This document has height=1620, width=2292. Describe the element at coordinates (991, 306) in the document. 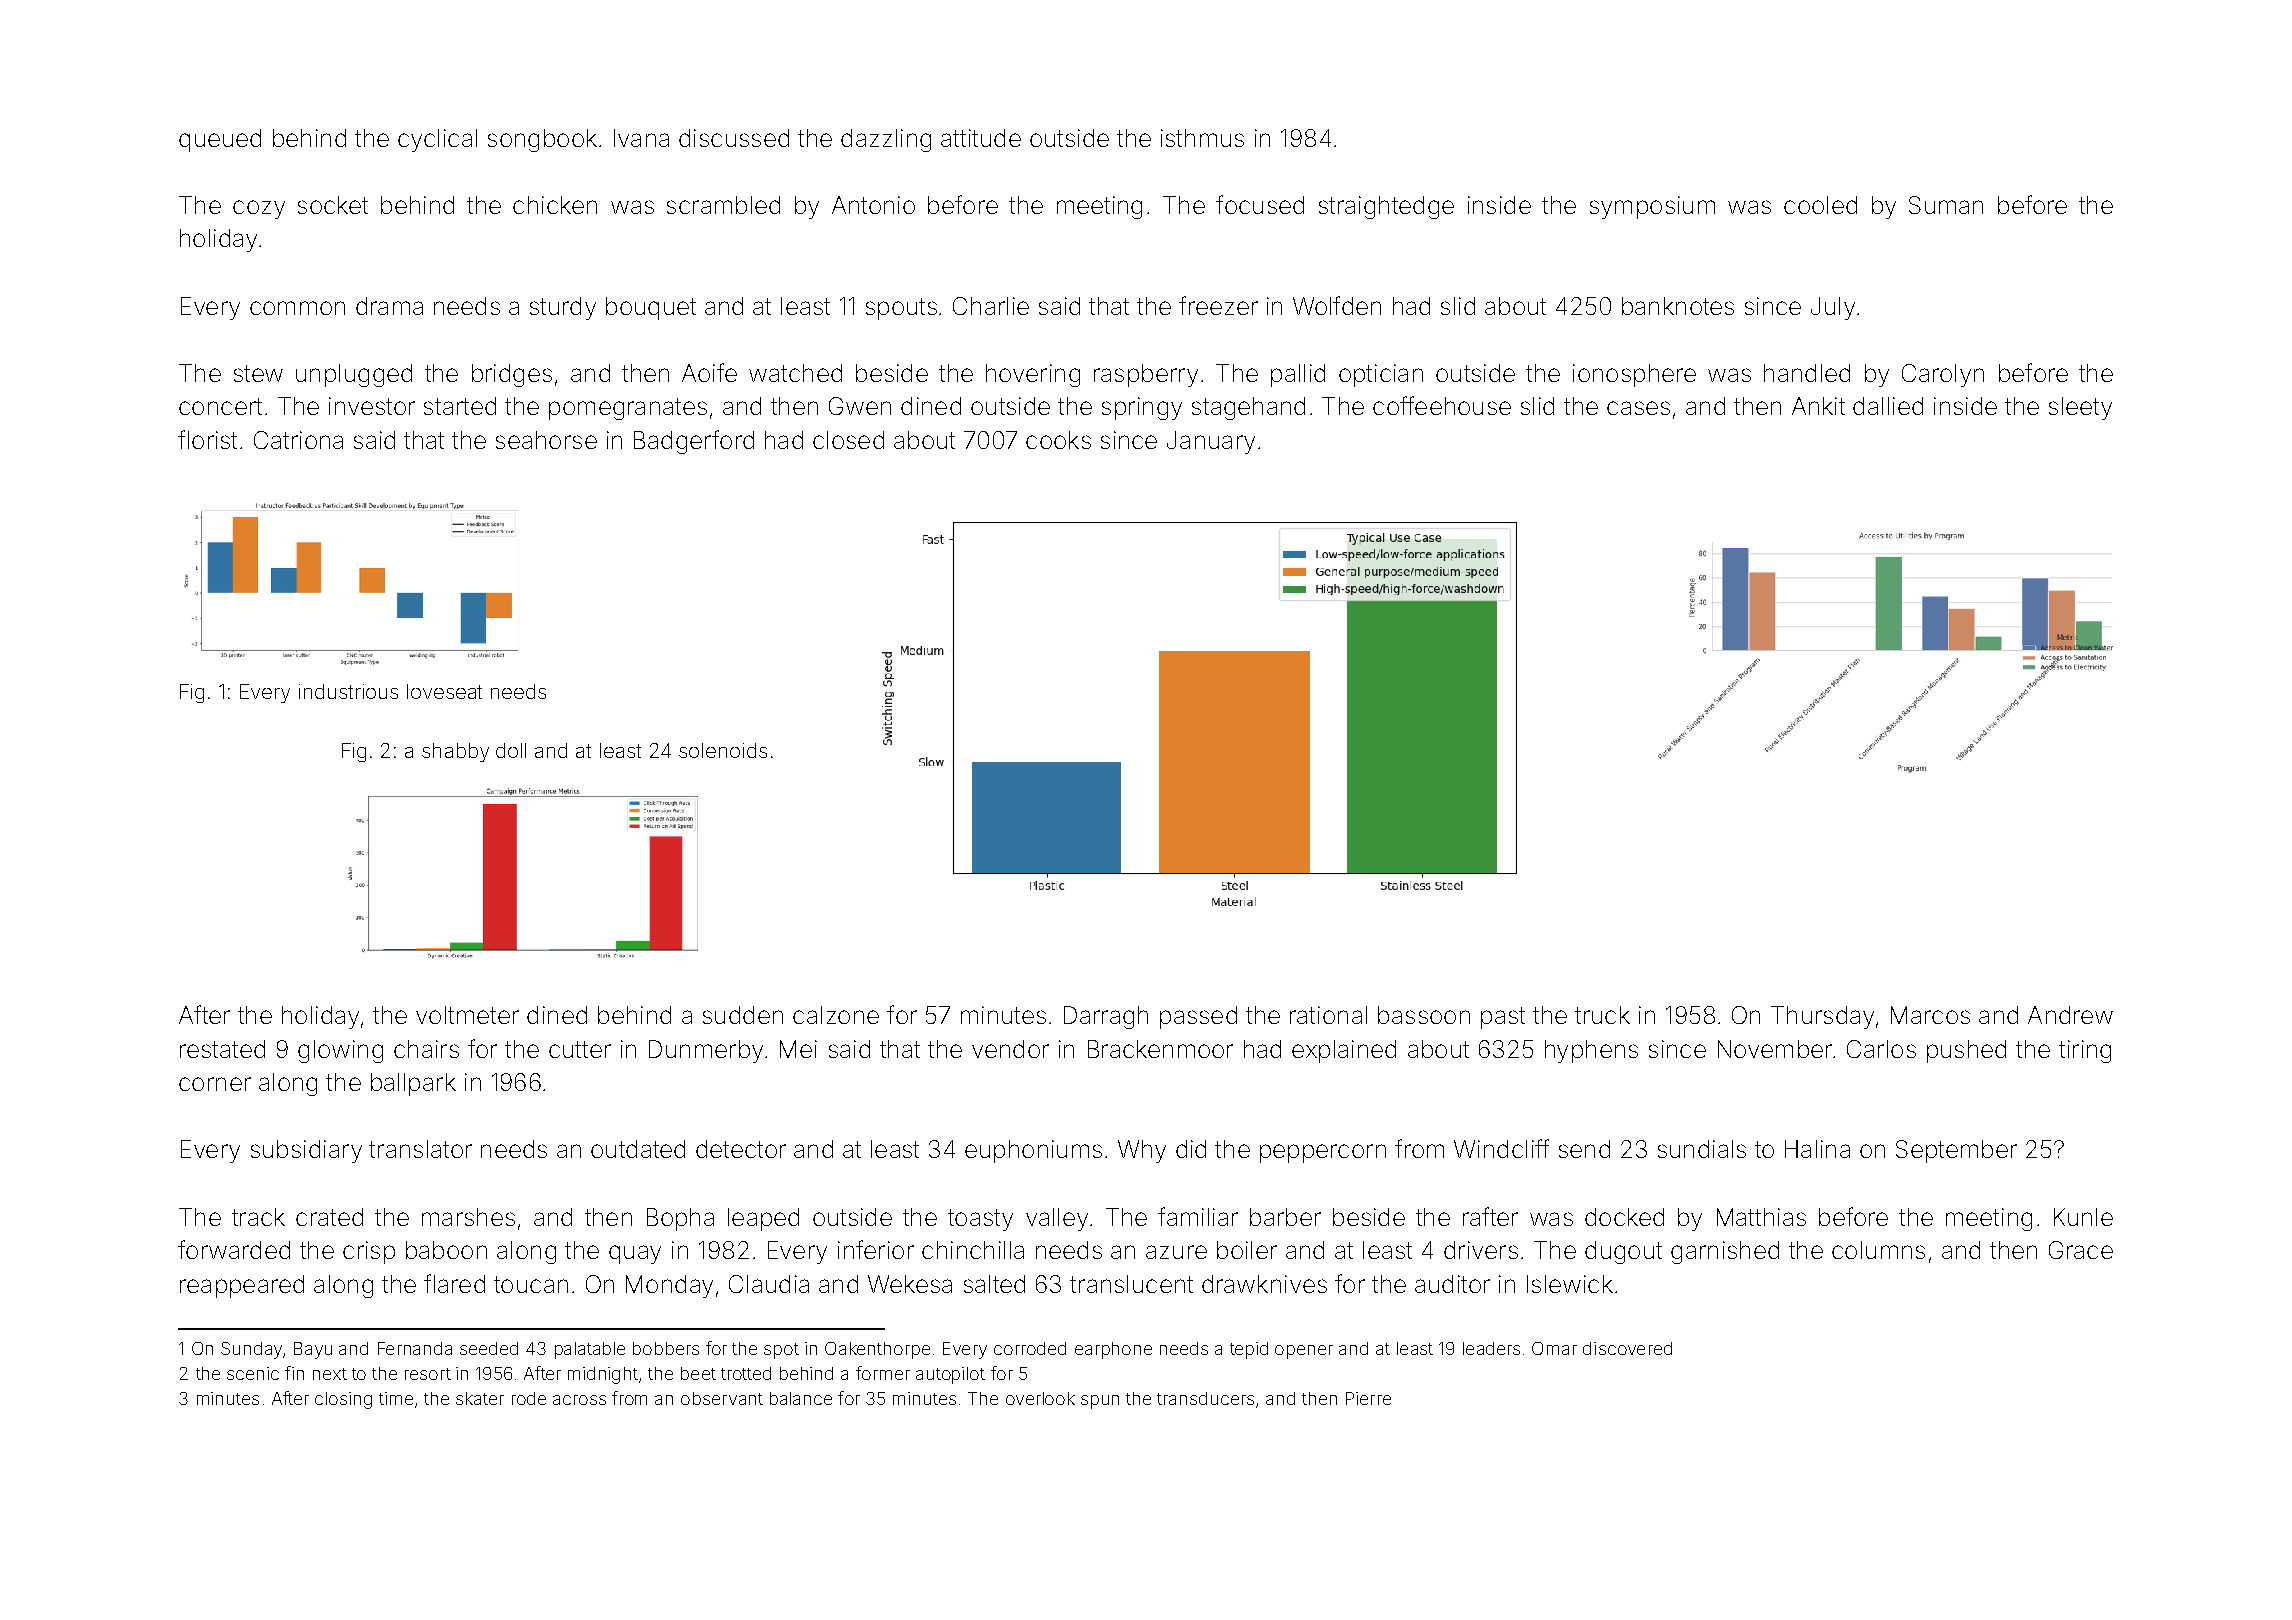

I see `Charlie` at that location.
